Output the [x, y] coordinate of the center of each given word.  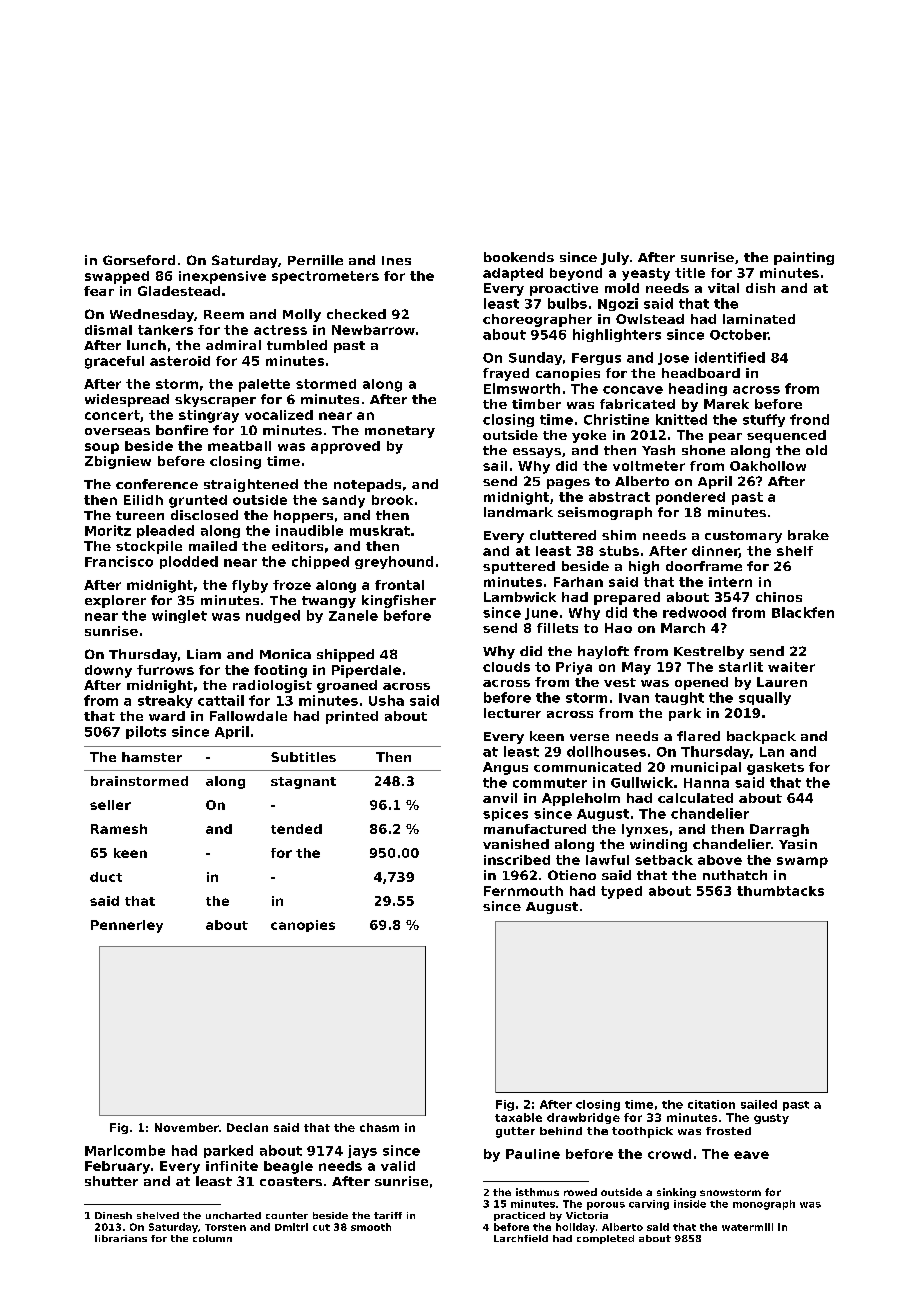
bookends [519, 257]
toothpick [642, 1132]
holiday [575, 1228]
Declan [247, 1127]
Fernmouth [523, 891]
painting [804, 258]
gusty [771, 1119]
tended [296, 829]
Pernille [315, 260]
